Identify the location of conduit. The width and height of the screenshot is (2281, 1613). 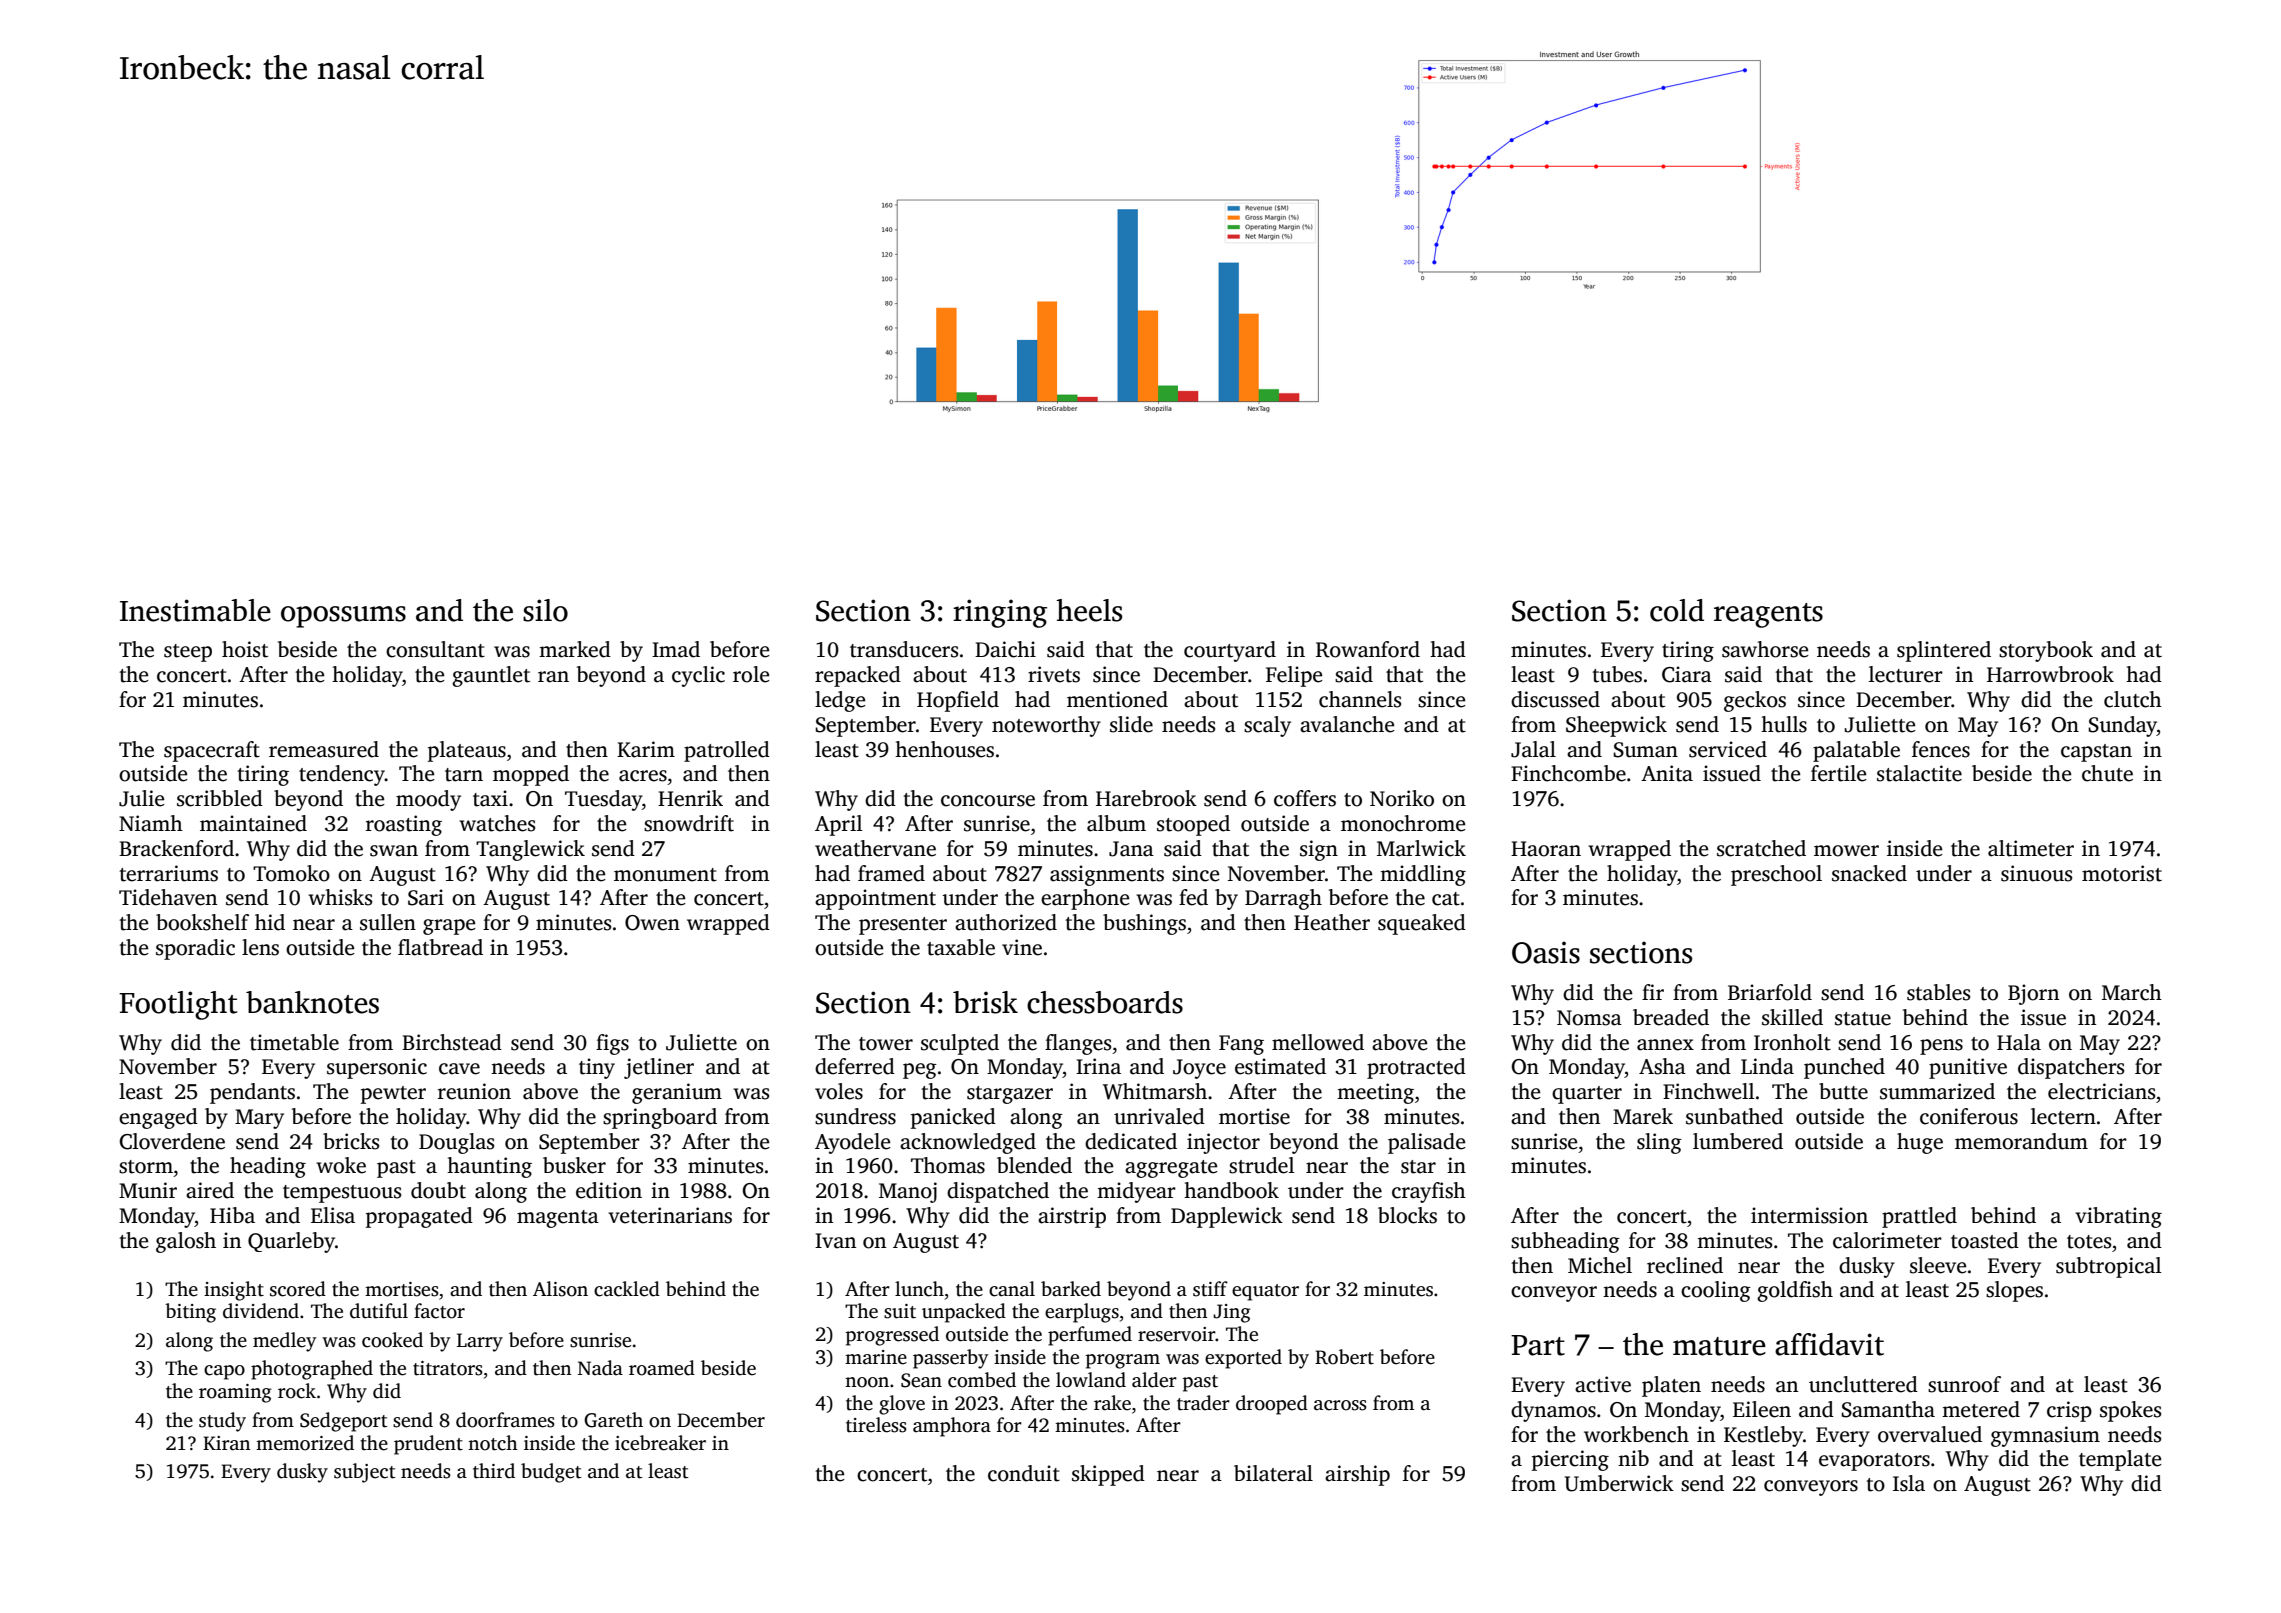
(1024, 1473).
